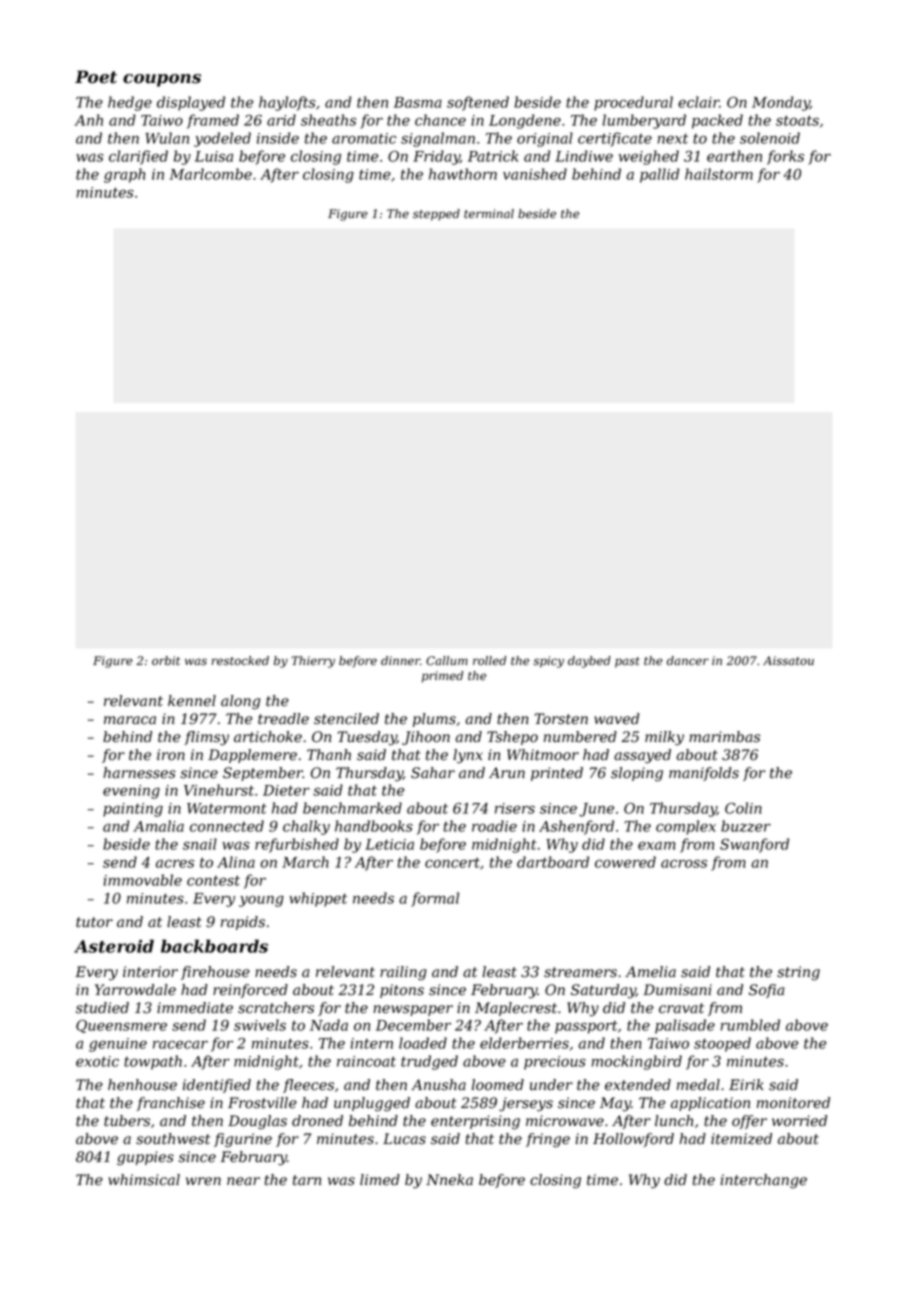  What do you see at coordinates (785, 157) in the document?
I see `forks` at bounding box center [785, 157].
